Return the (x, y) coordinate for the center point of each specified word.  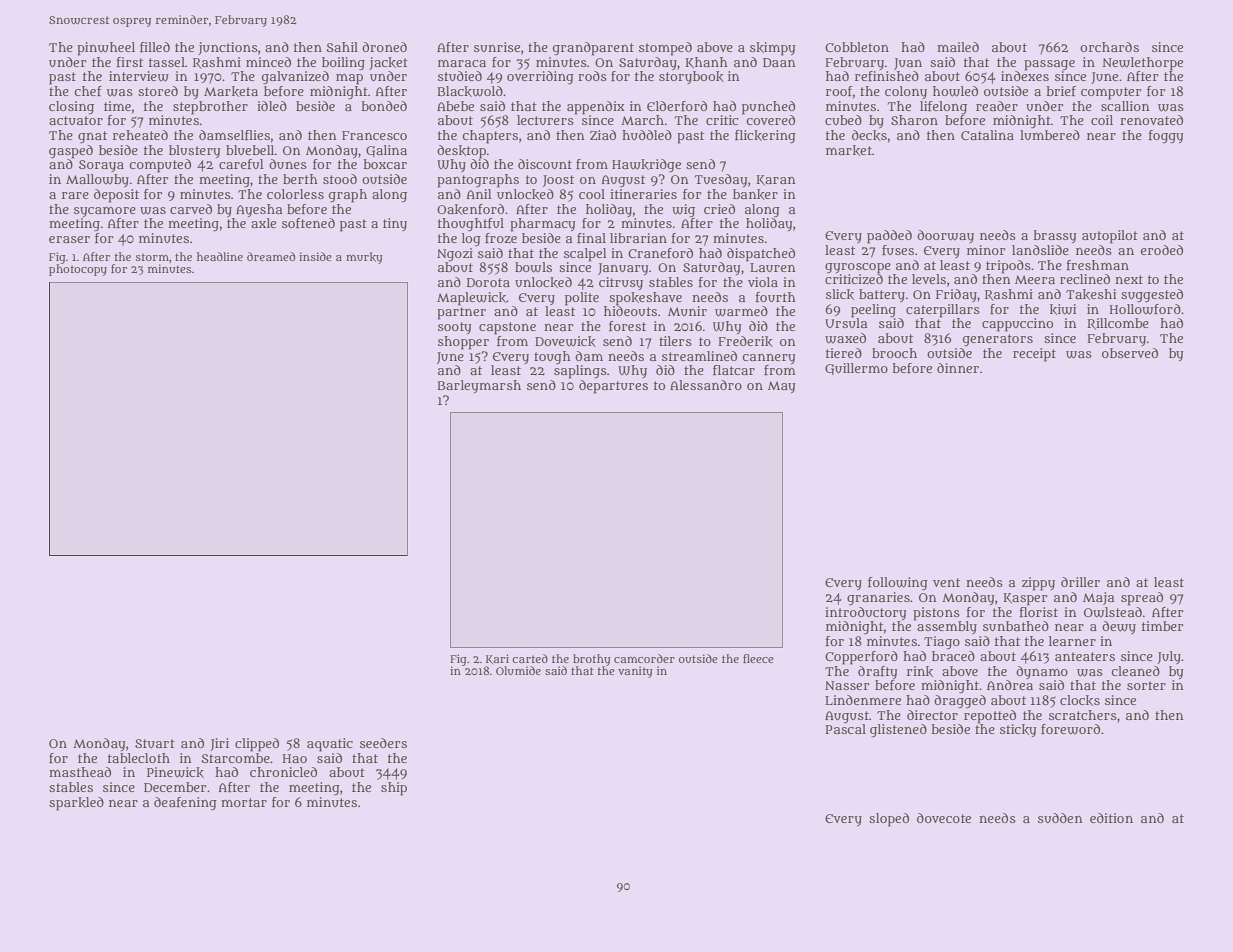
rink (920, 671)
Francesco (374, 135)
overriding (540, 78)
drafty (878, 672)
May (782, 387)
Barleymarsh (479, 386)
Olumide (518, 670)
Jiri (219, 744)
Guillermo (856, 369)
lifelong (943, 108)
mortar (244, 802)
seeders (383, 743)
